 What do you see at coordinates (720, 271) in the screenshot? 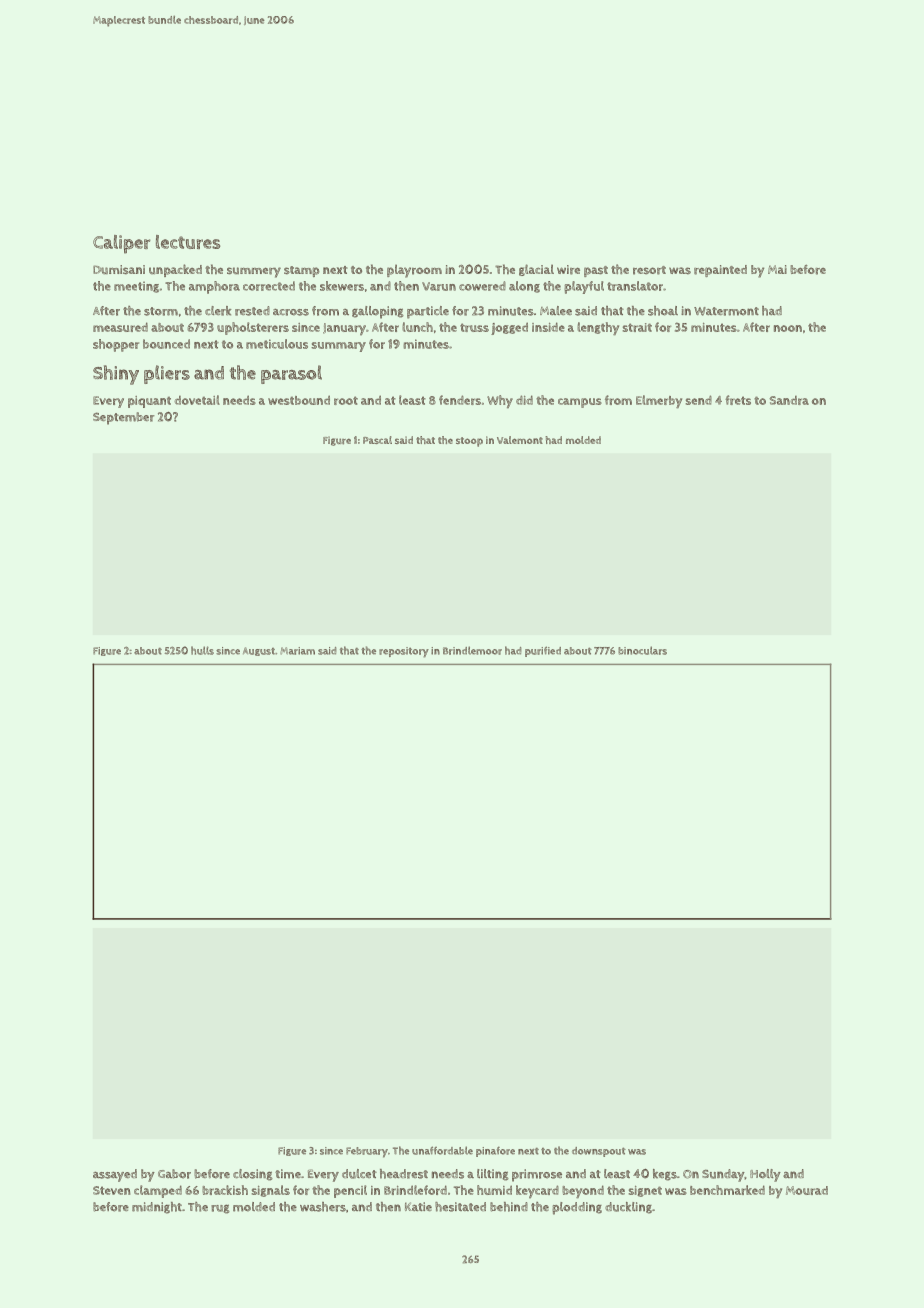
I see `repainted` at bounding box center [720, 271].
